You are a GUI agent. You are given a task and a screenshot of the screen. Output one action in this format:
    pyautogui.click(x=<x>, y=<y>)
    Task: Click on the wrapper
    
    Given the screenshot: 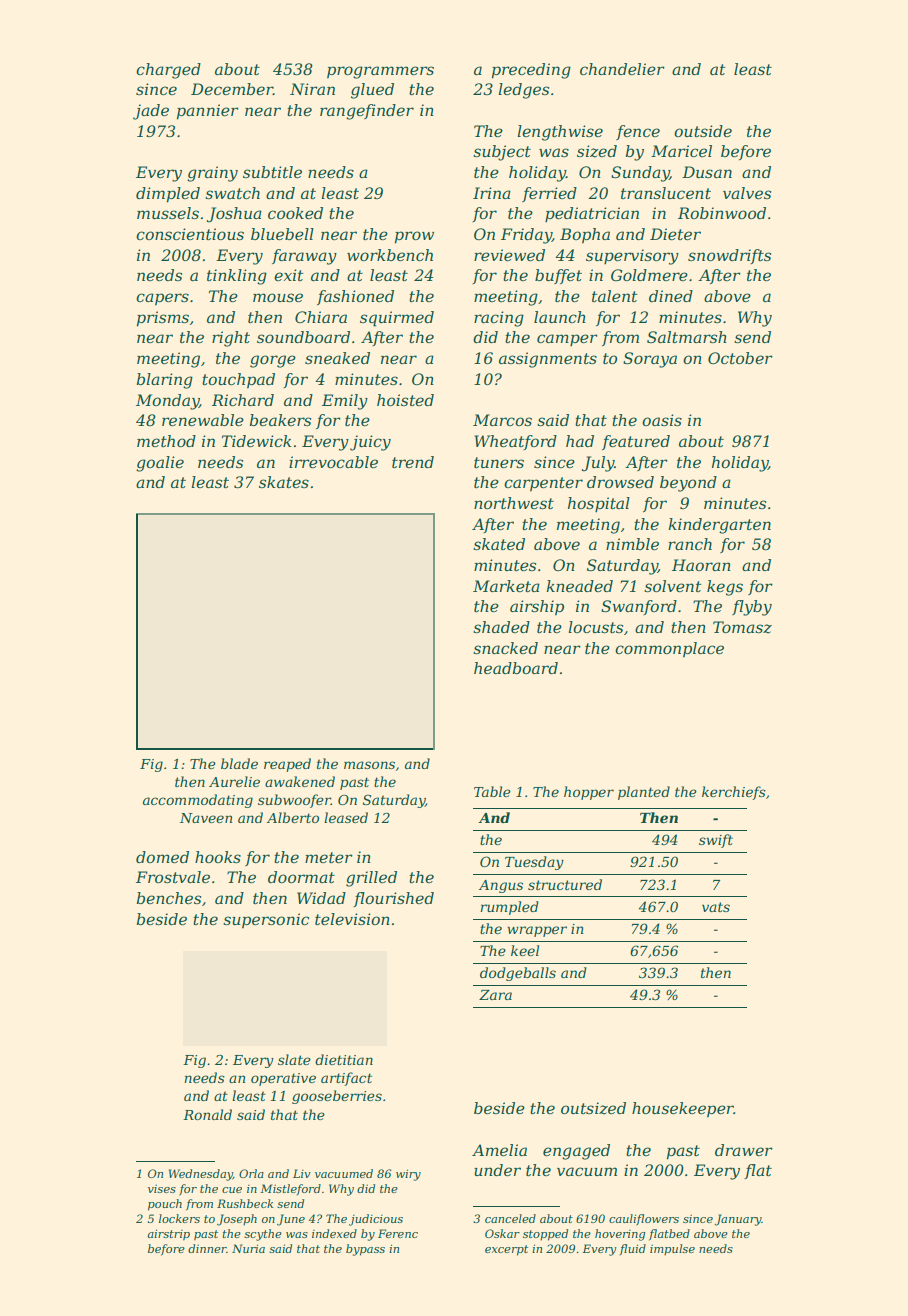 What is the action you would take?
    pyautogui.click(x=537, y=931)
